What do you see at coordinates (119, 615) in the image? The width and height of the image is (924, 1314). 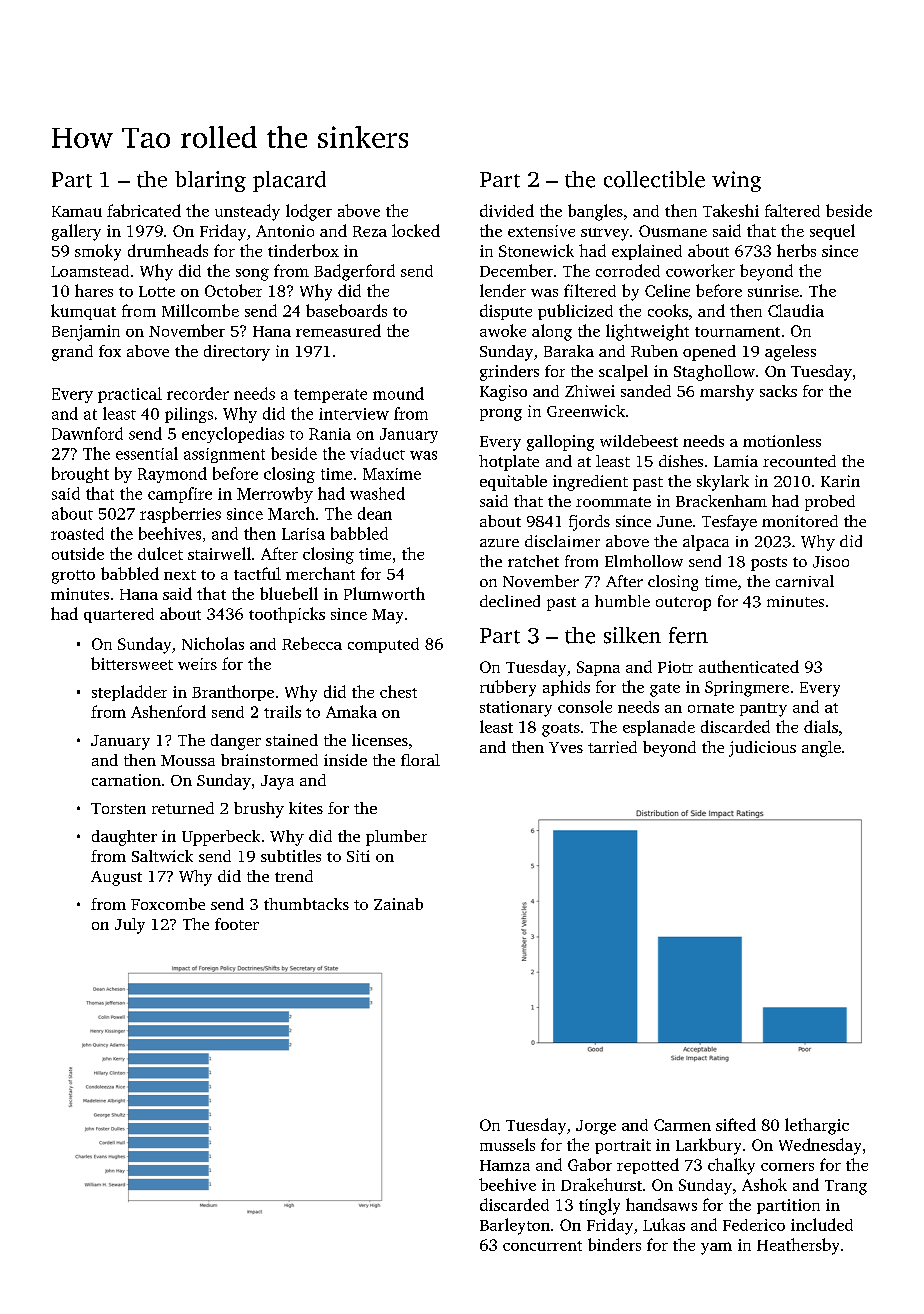 I see `quartered` at bounding box center [119, 615].
